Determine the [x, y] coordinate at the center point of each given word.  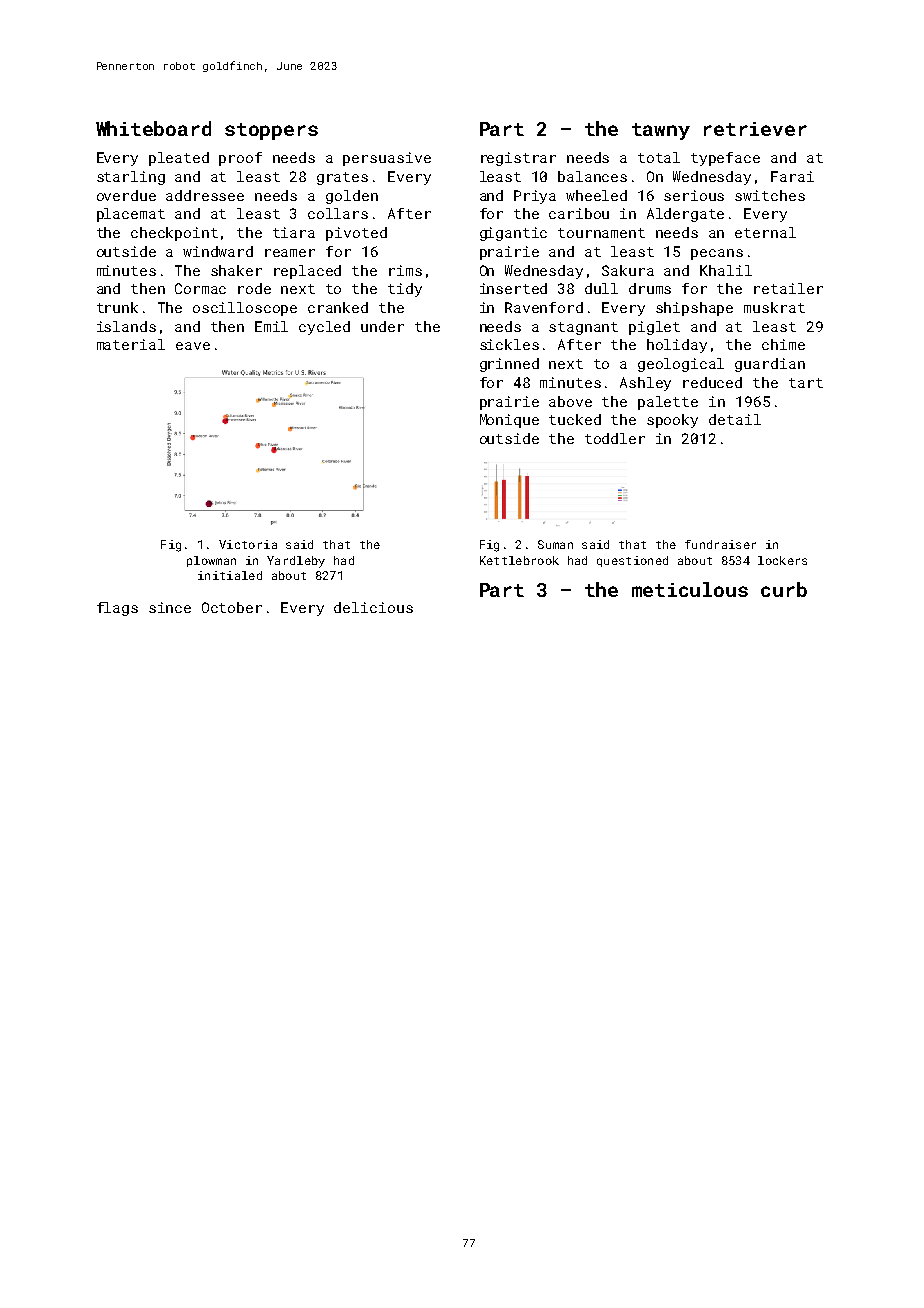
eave [193, 346]
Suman [555, 544]
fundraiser [720, 544]
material [131, 344]
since [170, 607]
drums [650, 288]
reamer [290, 253]
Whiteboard [153, 128]
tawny [661, 131]
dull [601, 288]
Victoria [248, 544]
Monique [509, 421]
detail [735, 419]
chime [783, 344]
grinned [509, 365]
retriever [755, 129]
